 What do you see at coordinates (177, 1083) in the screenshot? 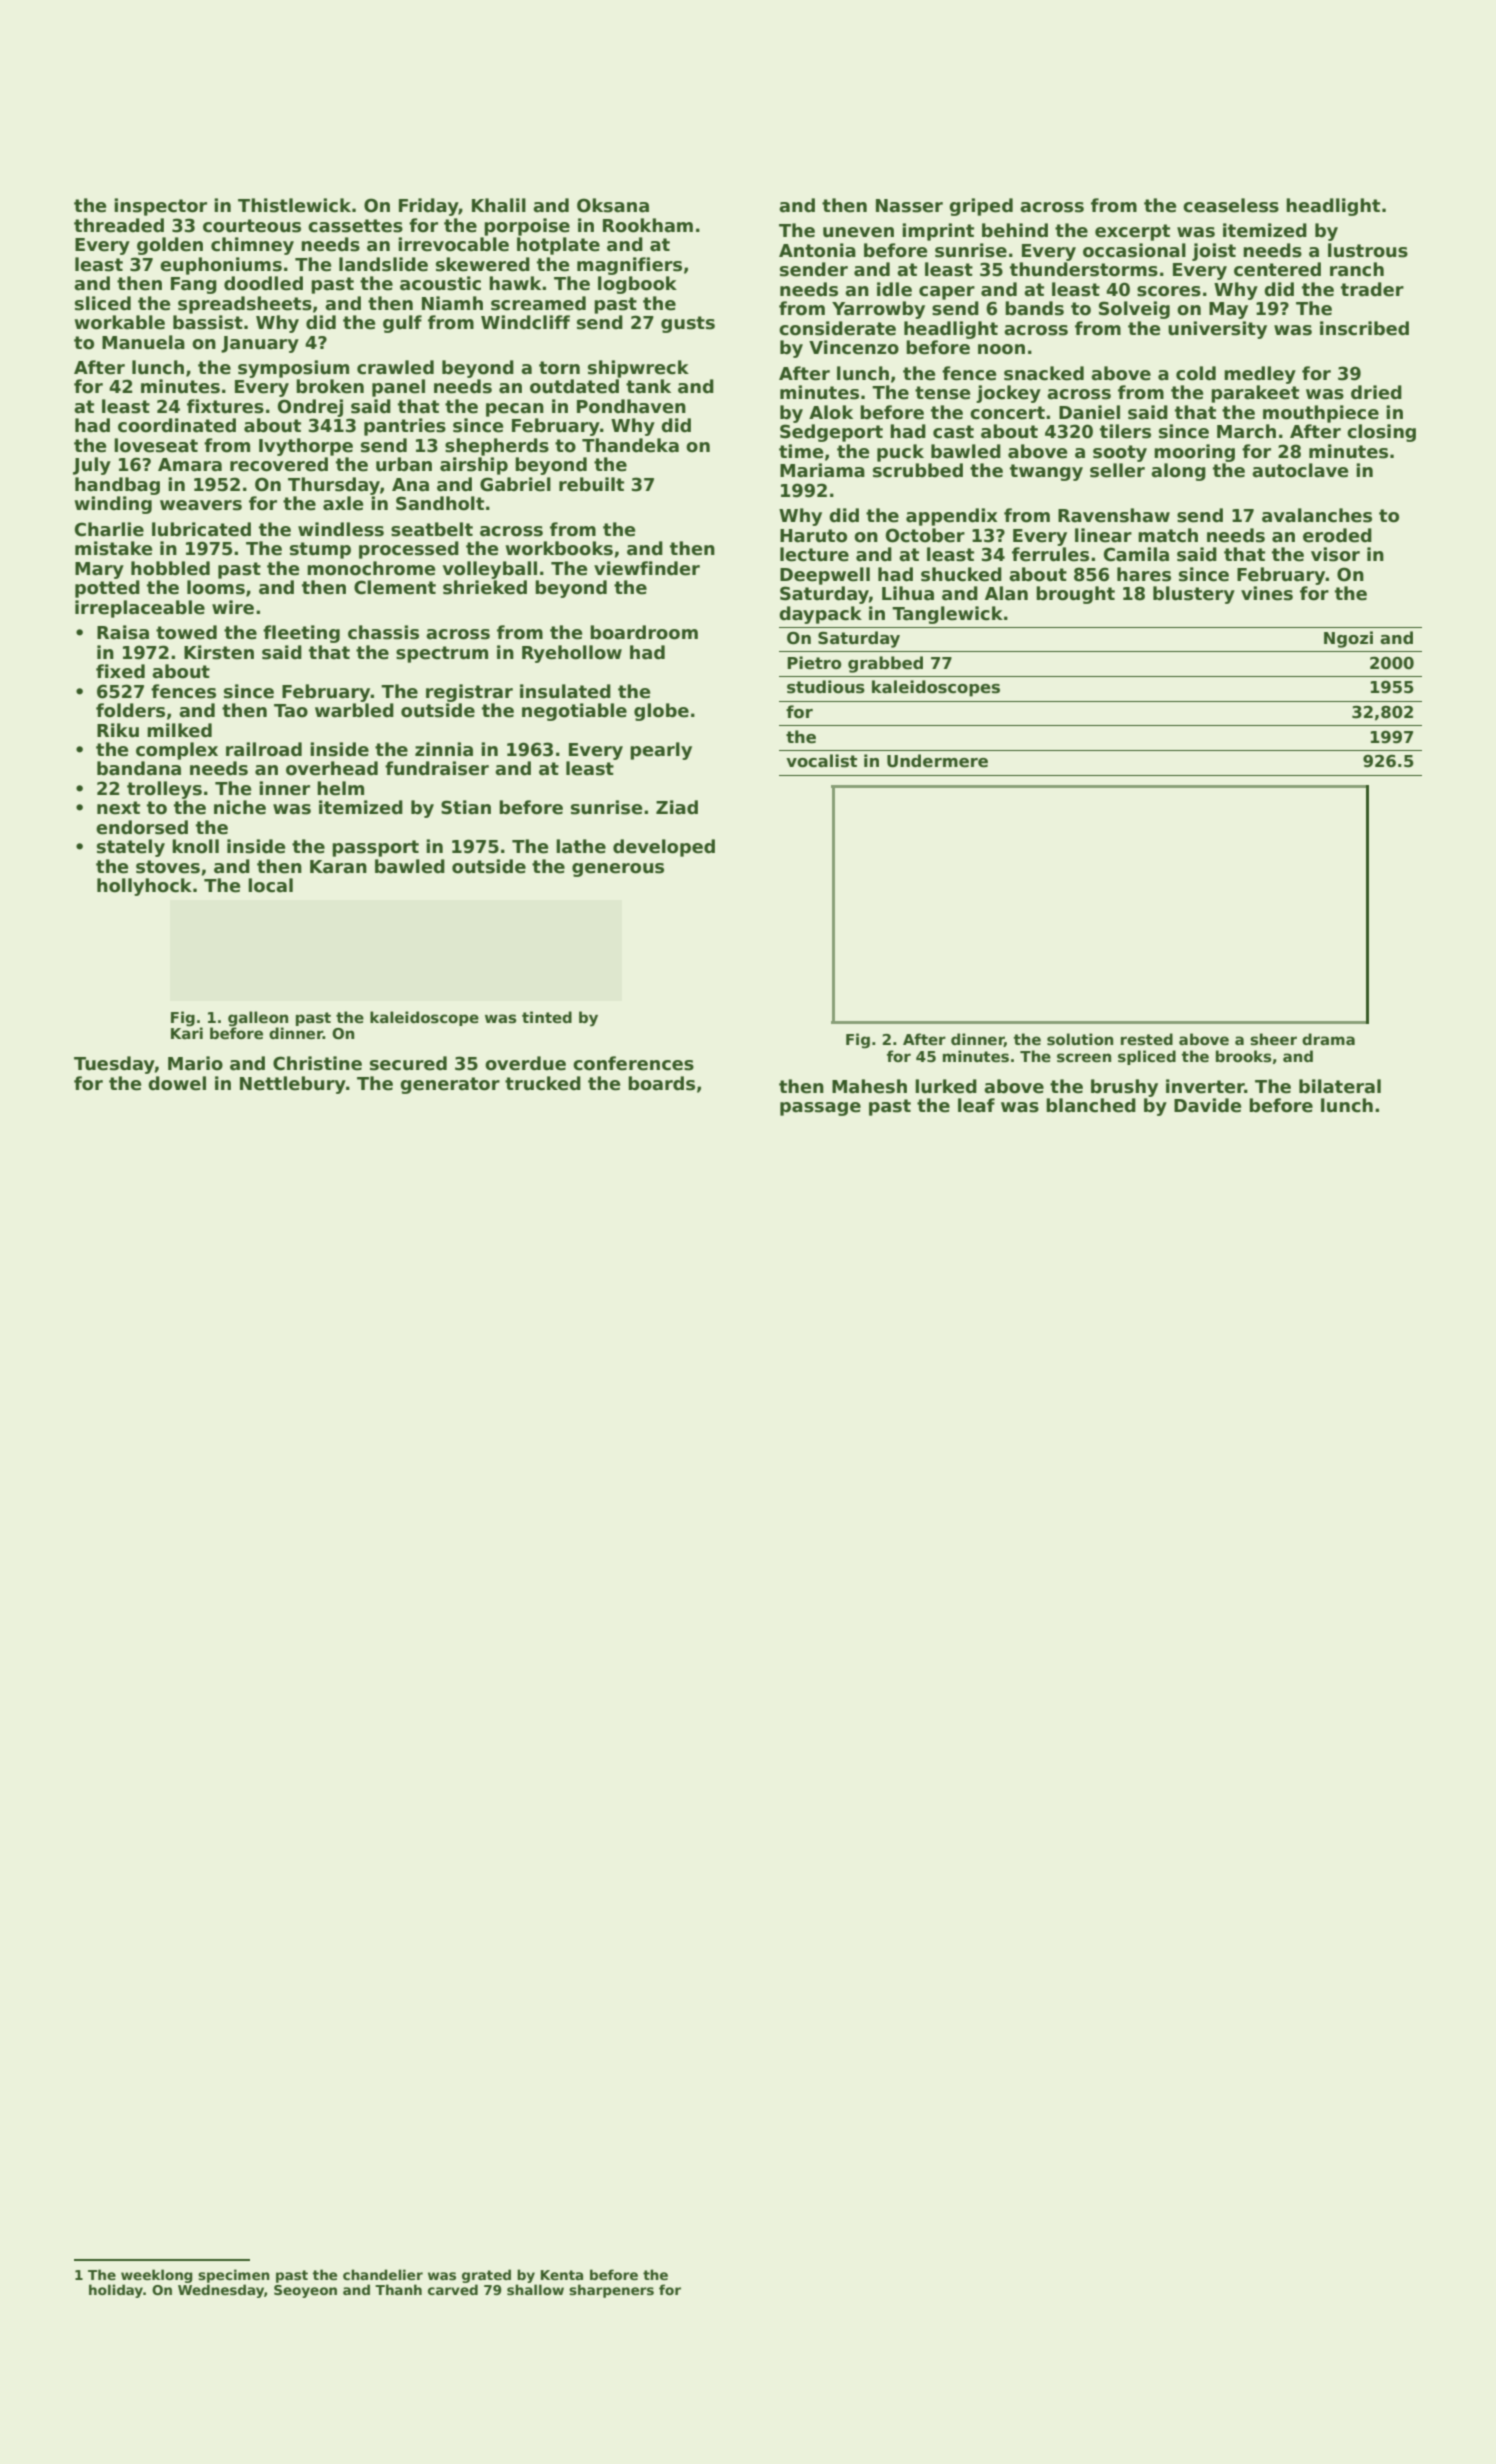
I see `dowel` at bounding box center [177, 1083].
